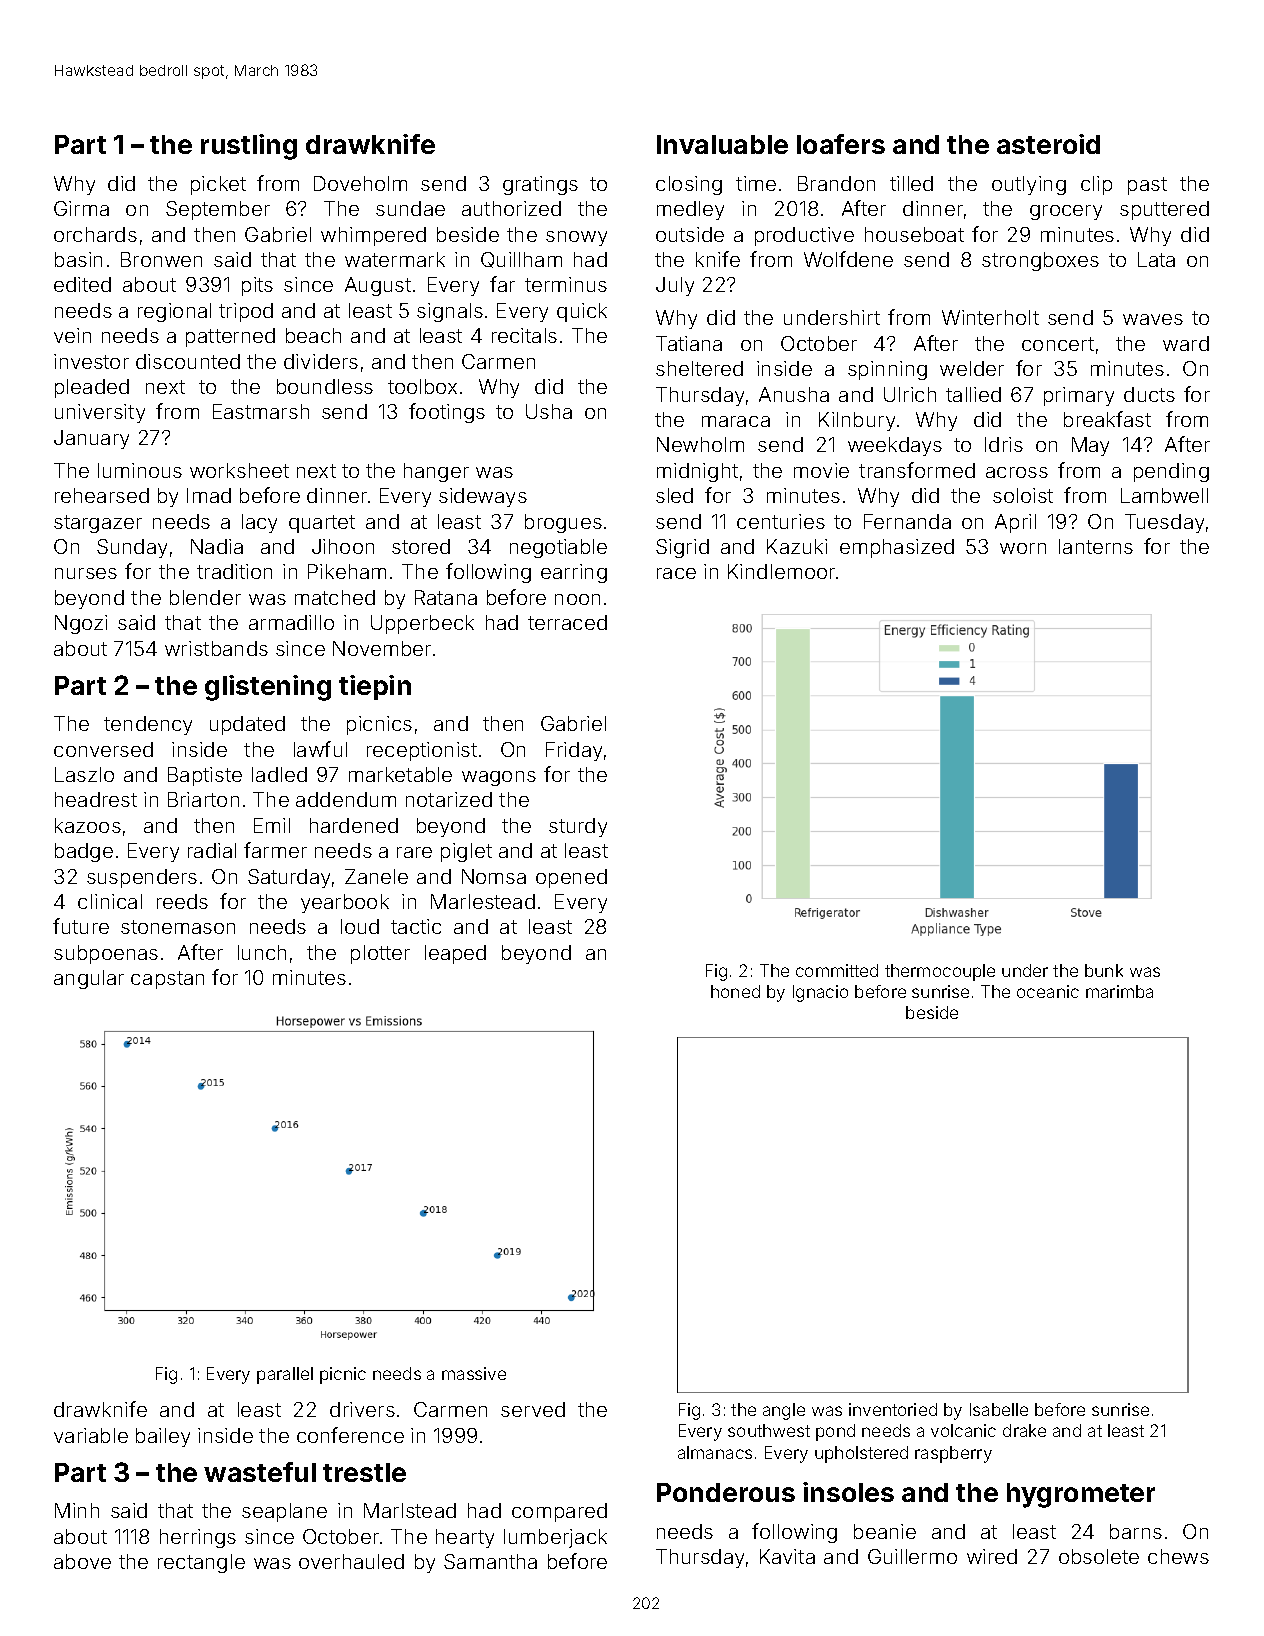 This page has height=1636, width=1264. What do you see at coordinates (216, 648) in the page?
I see `wristbands` at bounding box center [216, 648].
